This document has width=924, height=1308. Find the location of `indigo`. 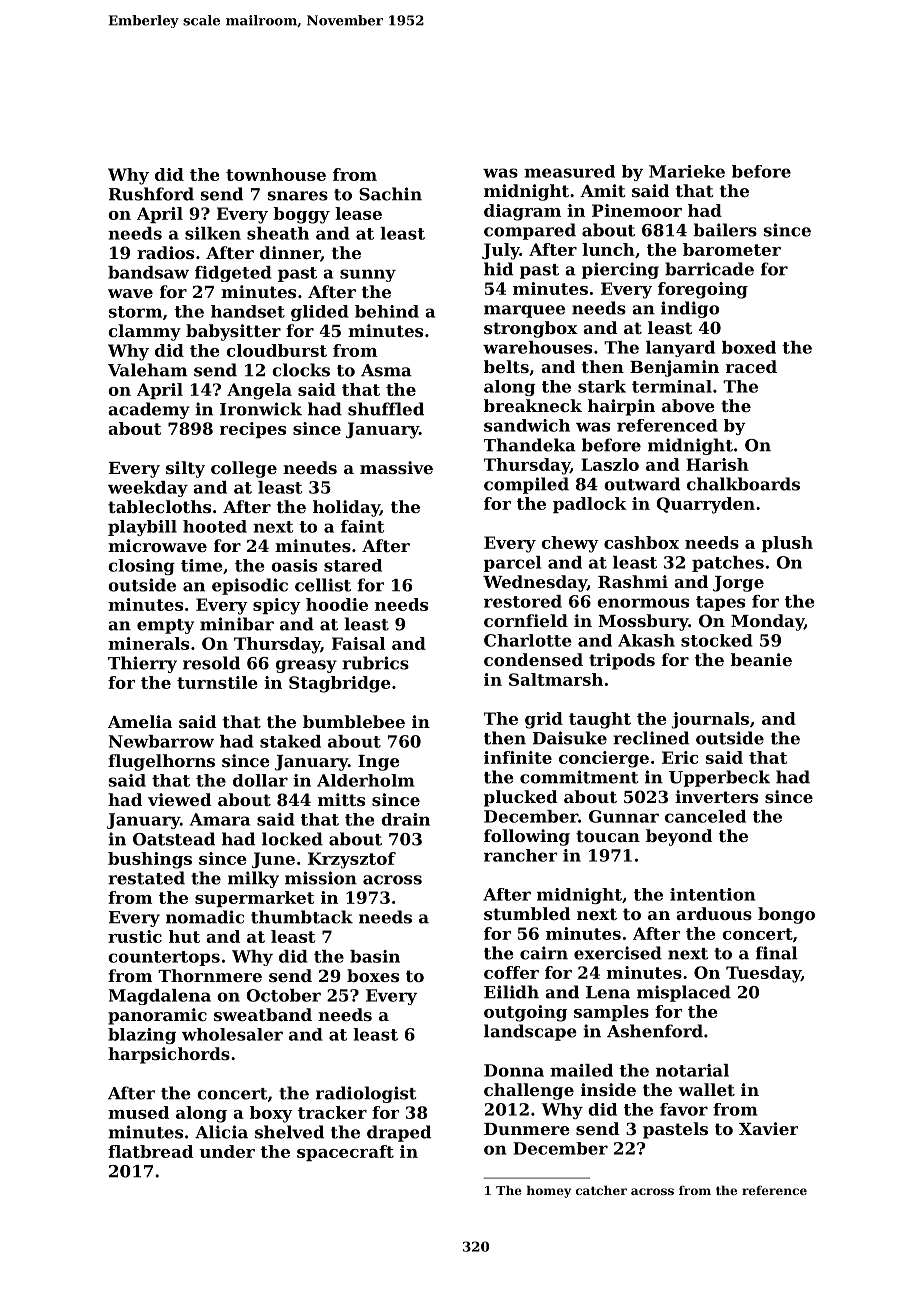

indigo is located at coordinates (690, 309).
